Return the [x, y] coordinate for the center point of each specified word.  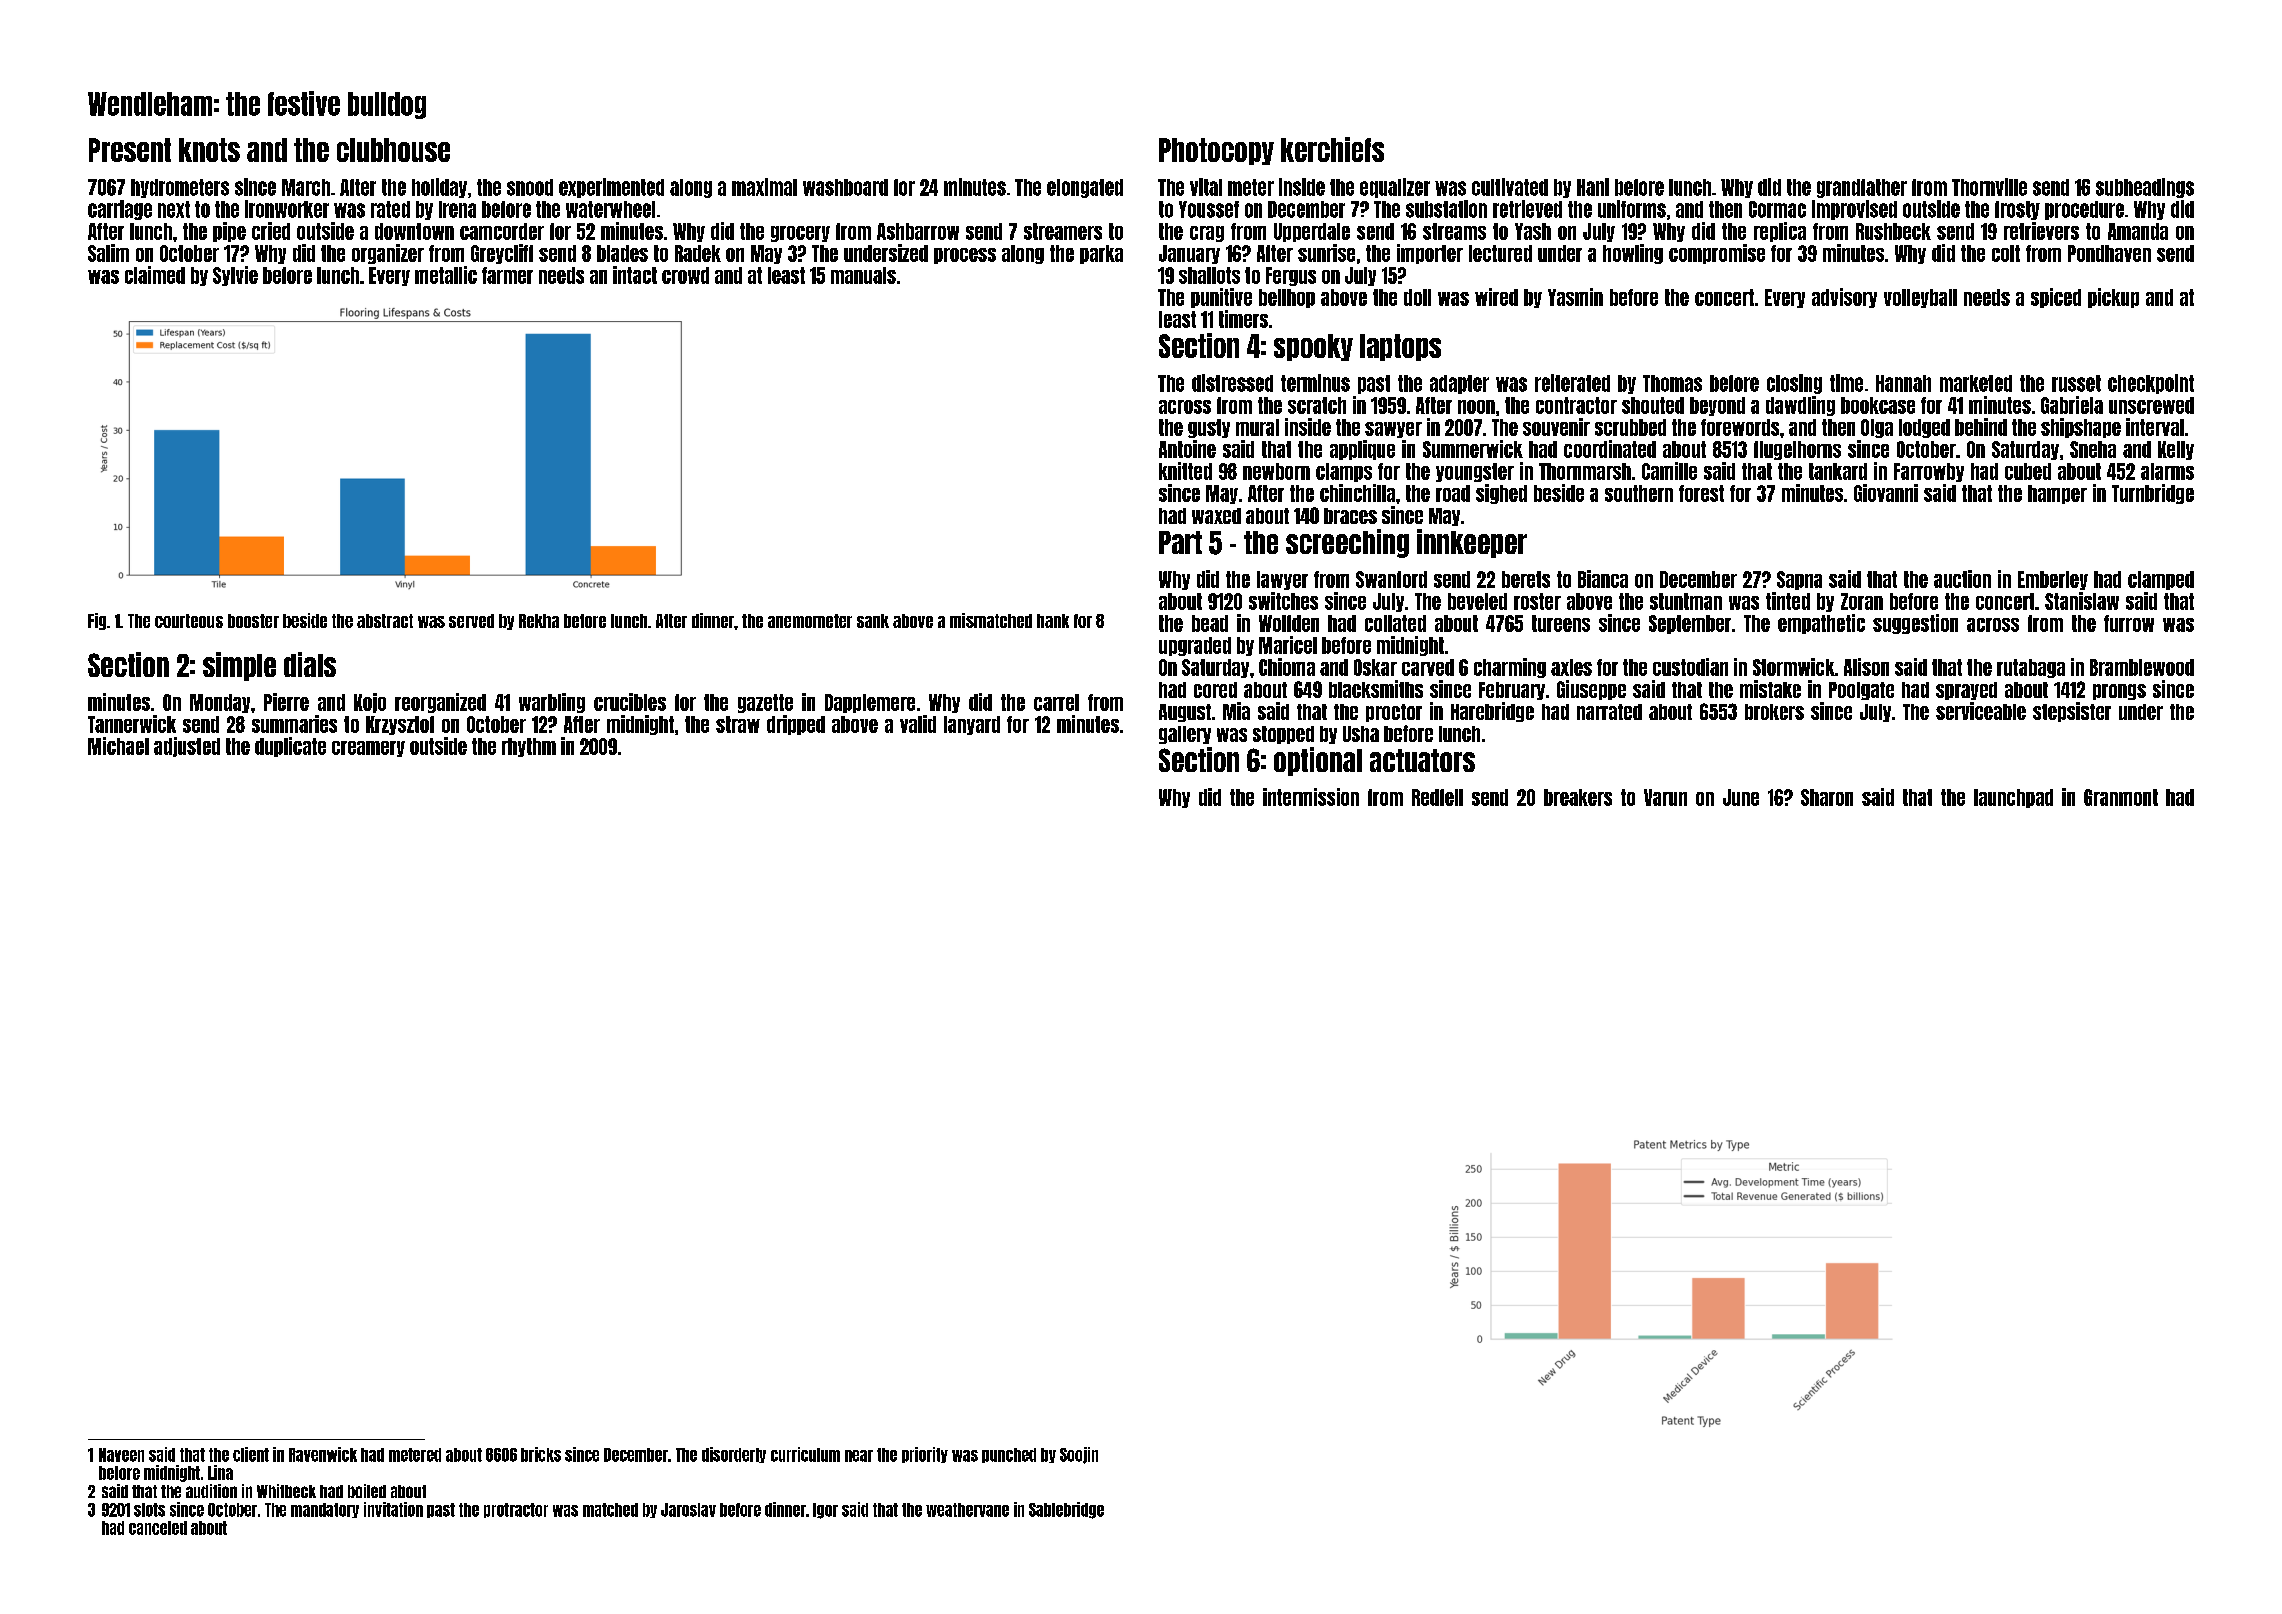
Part [1180, 542]
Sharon [1827, 797]
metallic [446, 275]
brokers [1774, 712]
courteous [189, 621]
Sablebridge [1066, 1510]
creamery [368, 749]
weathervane [967, 1510]
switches [1283, 601]
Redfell [1437, 797]
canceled [158, 1528]
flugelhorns [1797, 450]
